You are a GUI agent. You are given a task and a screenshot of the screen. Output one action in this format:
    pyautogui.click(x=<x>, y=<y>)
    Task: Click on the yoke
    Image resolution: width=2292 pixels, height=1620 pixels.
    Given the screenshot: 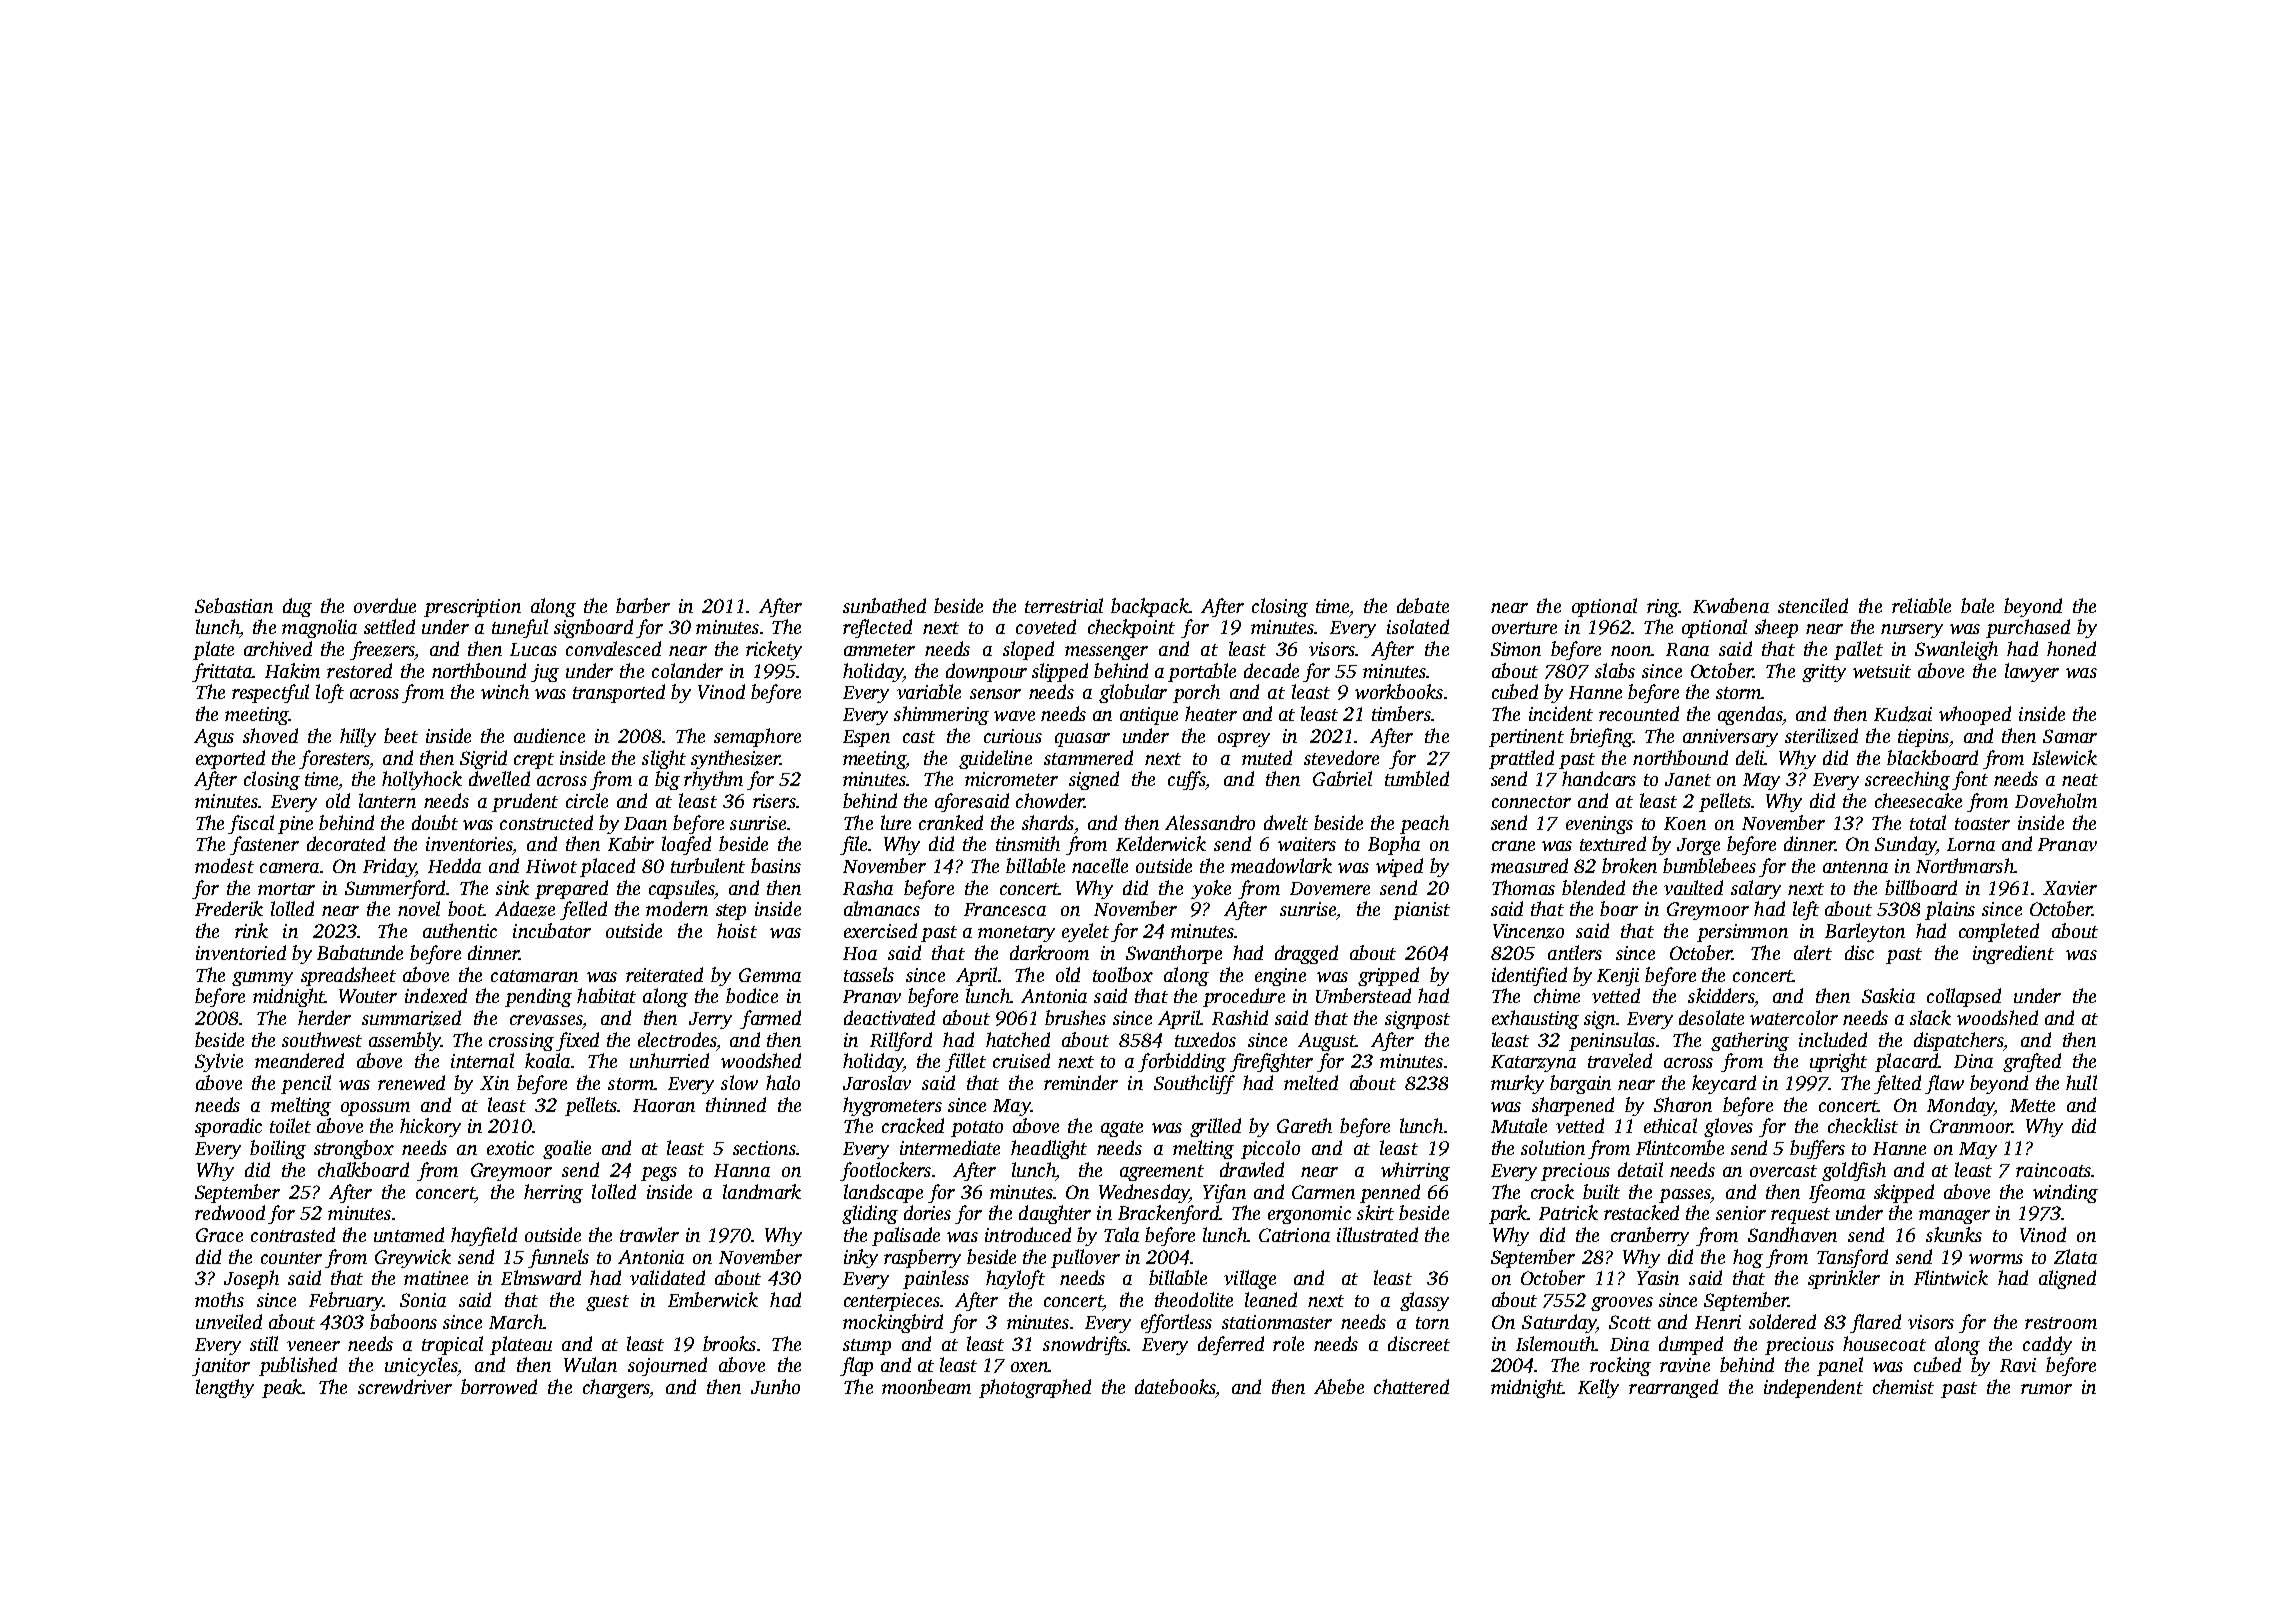 What is the action you would take?
    pyautogui.click(x=1211, y=889)
